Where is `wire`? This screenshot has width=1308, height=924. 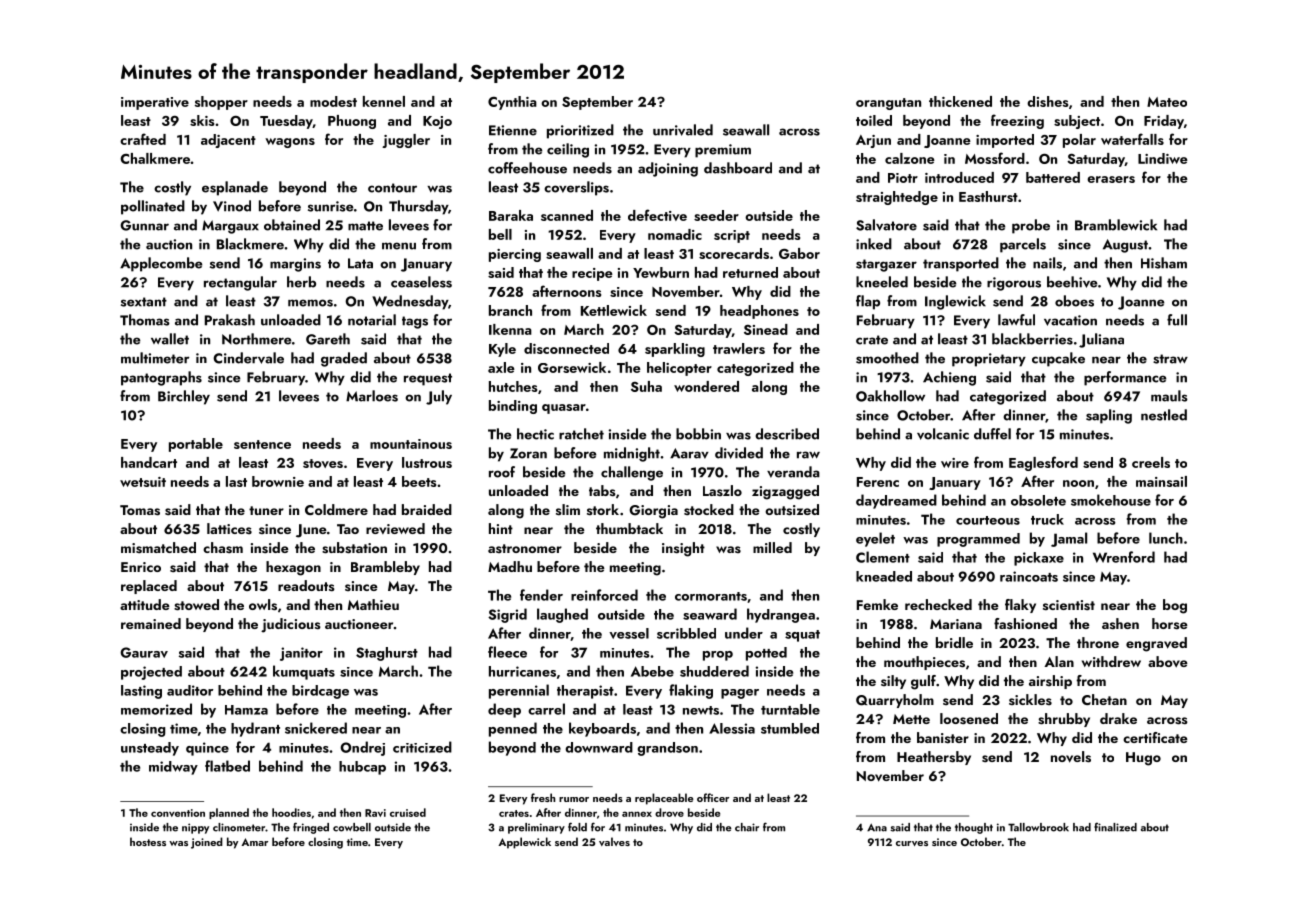
wire is located at coordinates (955, 463).
